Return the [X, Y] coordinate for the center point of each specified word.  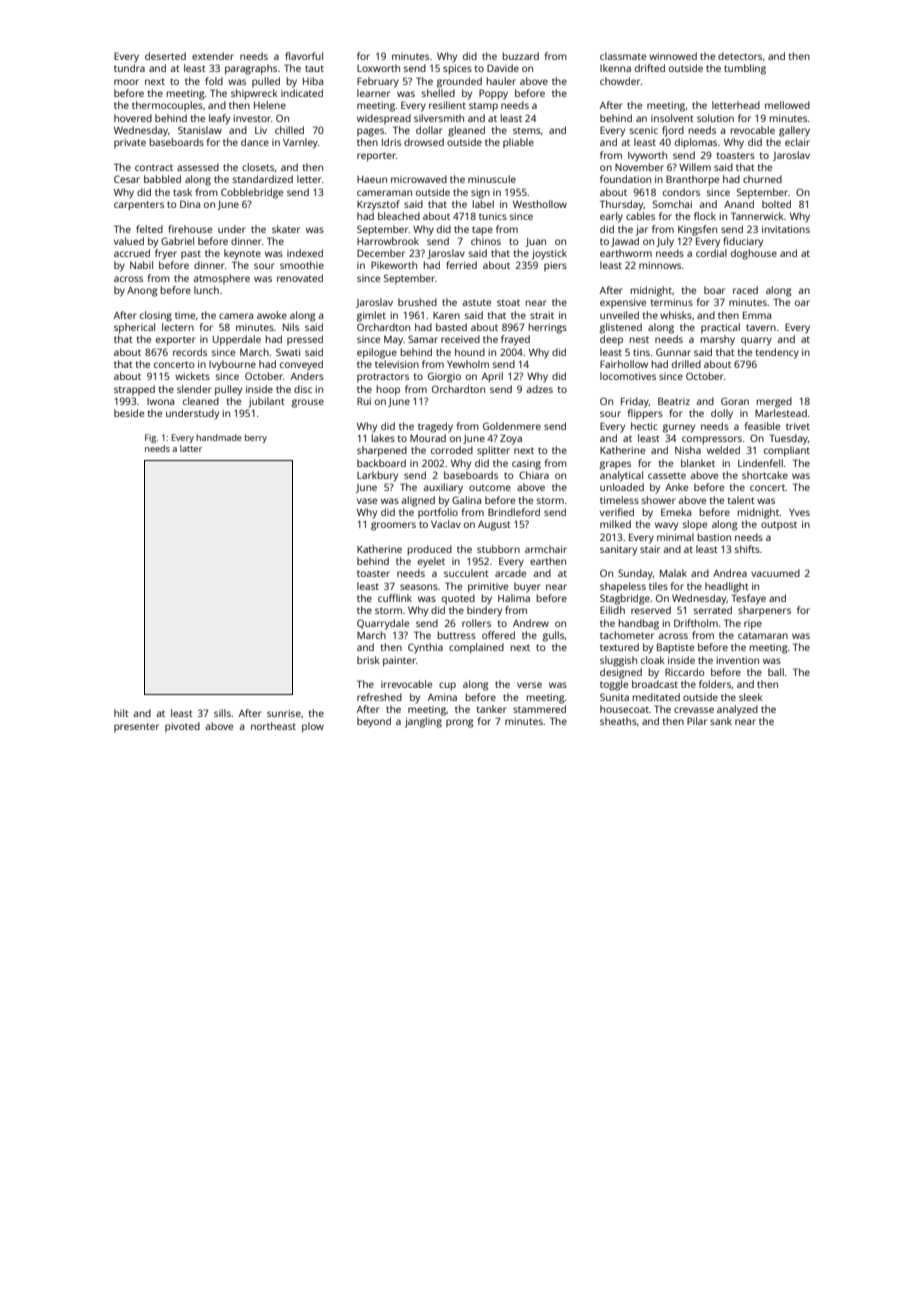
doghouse [754, 254]
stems [527, 130]
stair [650, 549]
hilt [121, 713]
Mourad [428, 438]
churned [762, 179]
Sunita [614, 697]
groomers [393, 526]
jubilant [267, 402]
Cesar [127, 179]
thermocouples [167, 106]
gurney [679, 428]
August [494, 526]
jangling [423, 722]
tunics [493, 216]
